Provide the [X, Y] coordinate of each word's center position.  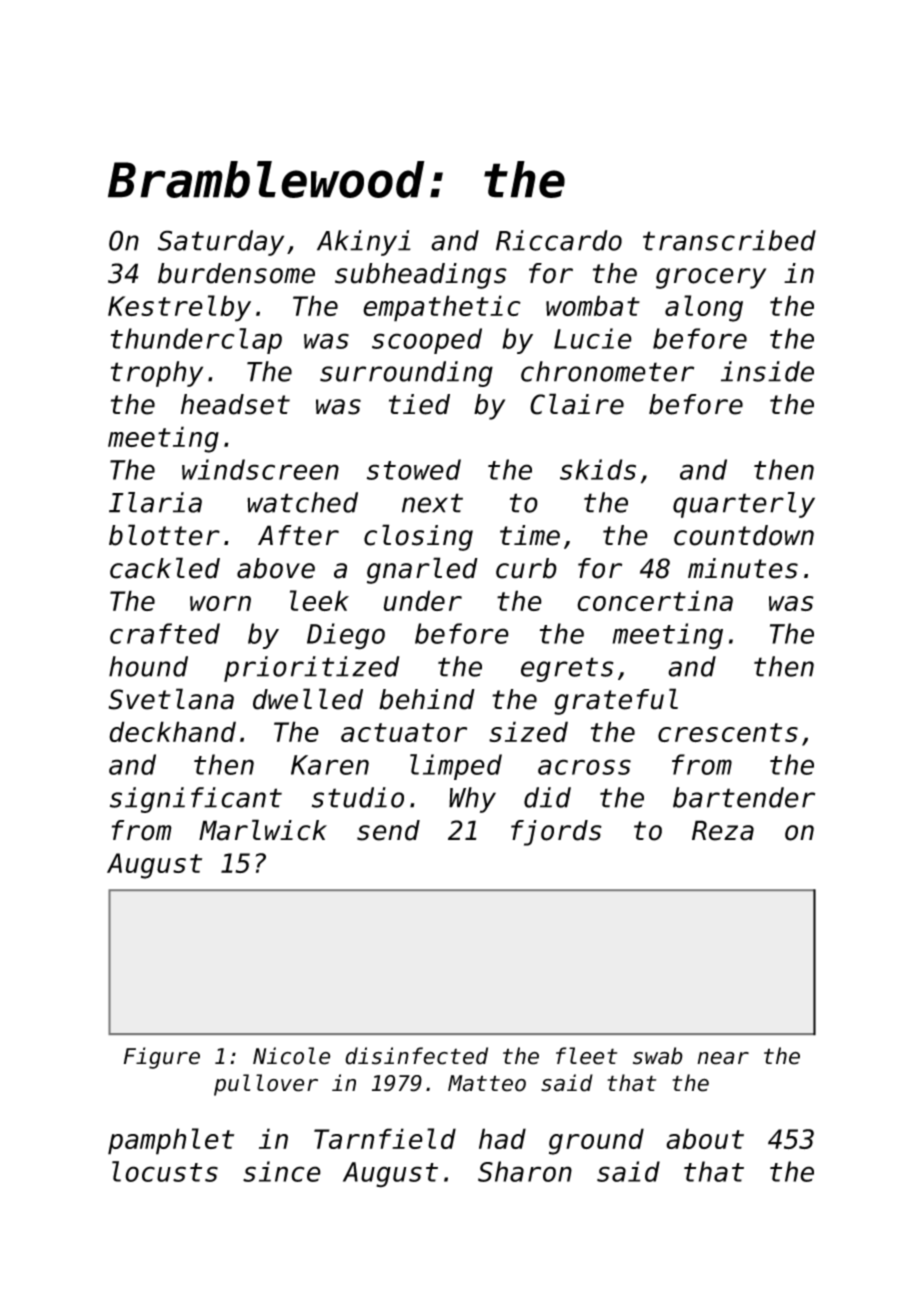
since [282, 1171]
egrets [567, 669]
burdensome [236, 273]
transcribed [729, 240]
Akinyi [364, 243]
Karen [330, 765]
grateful [616, 701]
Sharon [525, 1171]
